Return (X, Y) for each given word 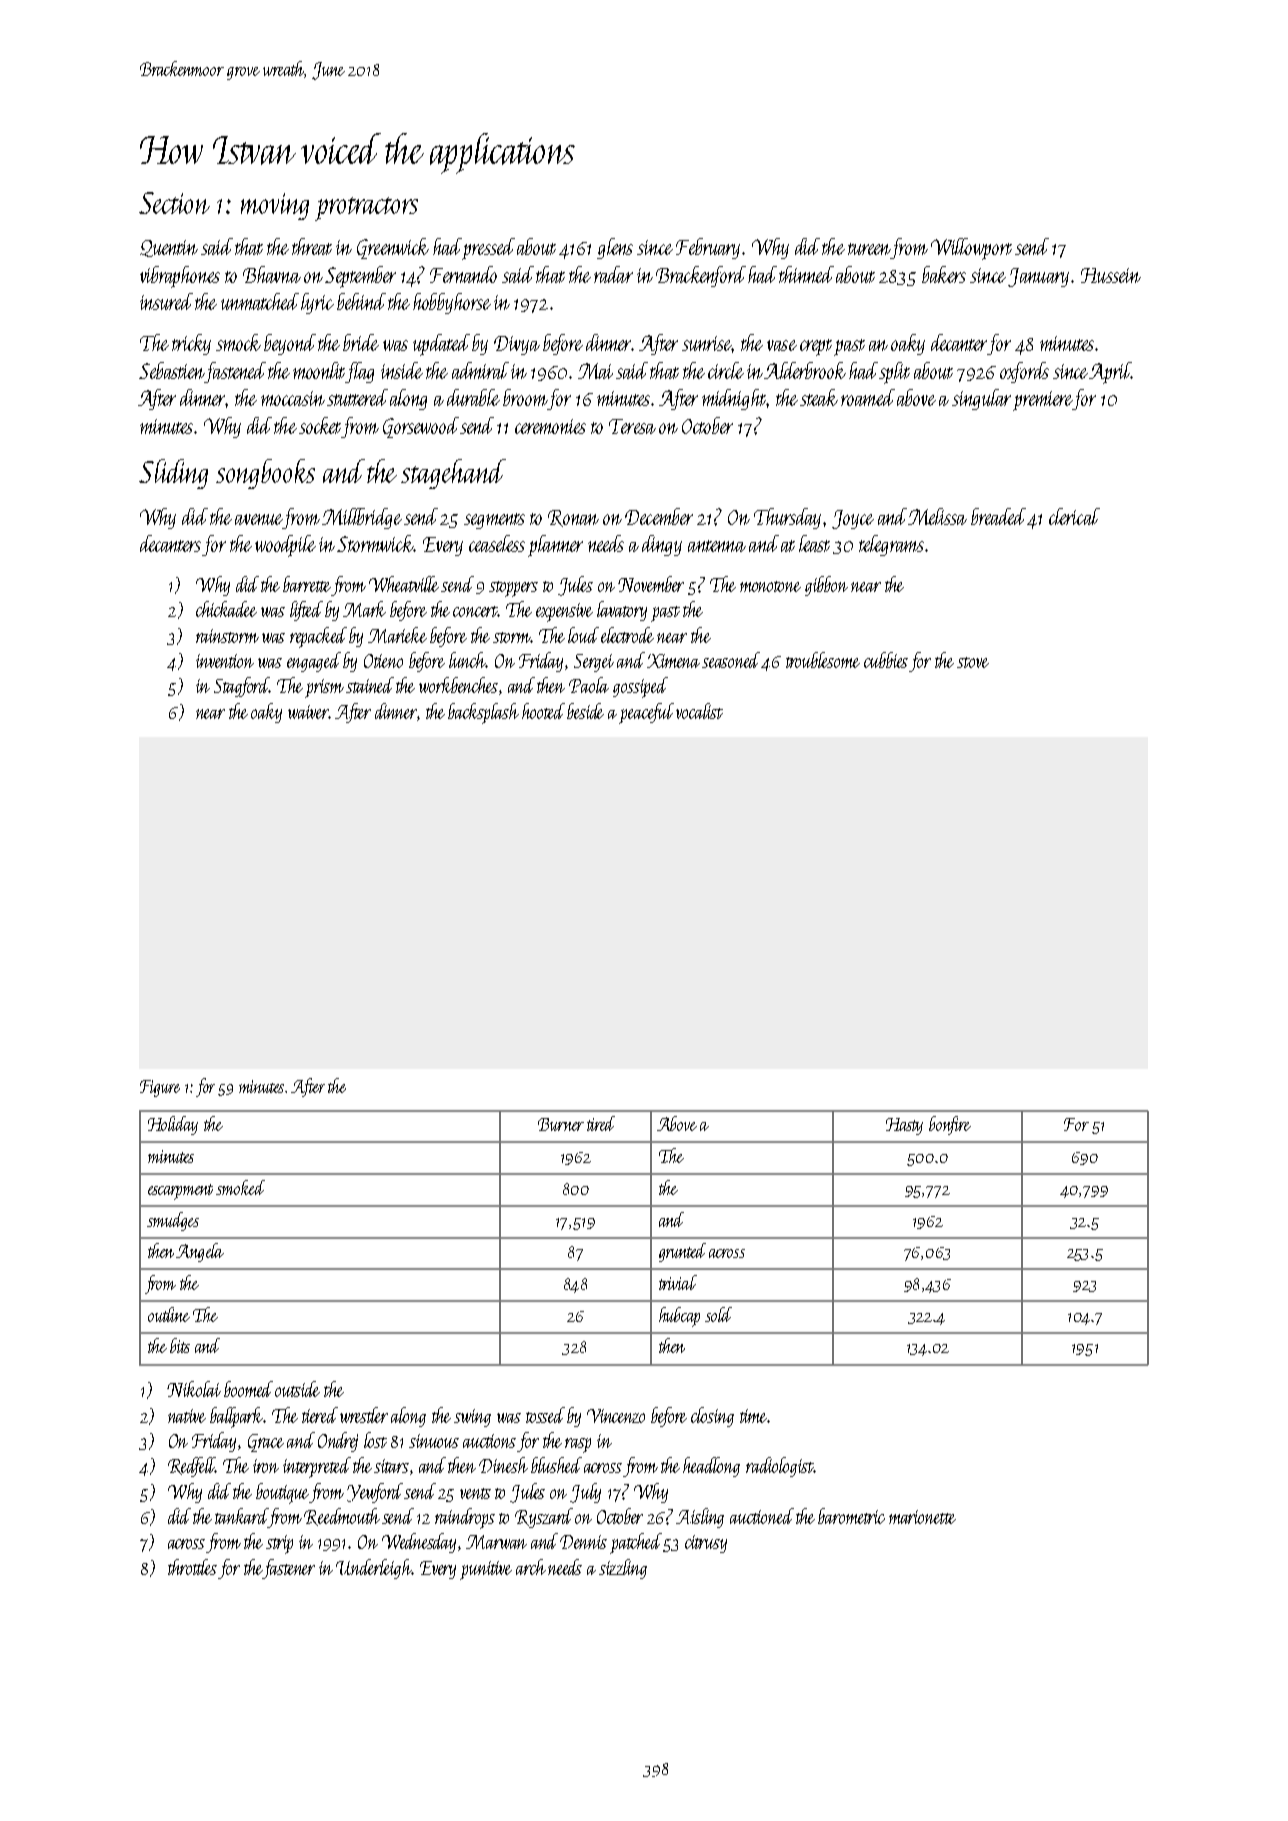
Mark (364, 609)
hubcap (679, 1317)
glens (615, 248)
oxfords (1024, 372)
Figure (160, 1088)
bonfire (950, 1125)
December (659, 516)
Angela (200, 1252)
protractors (366, 209)
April (1111, 373)
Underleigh (374, 1569)
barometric (851, 1516)
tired (601, 1123)
